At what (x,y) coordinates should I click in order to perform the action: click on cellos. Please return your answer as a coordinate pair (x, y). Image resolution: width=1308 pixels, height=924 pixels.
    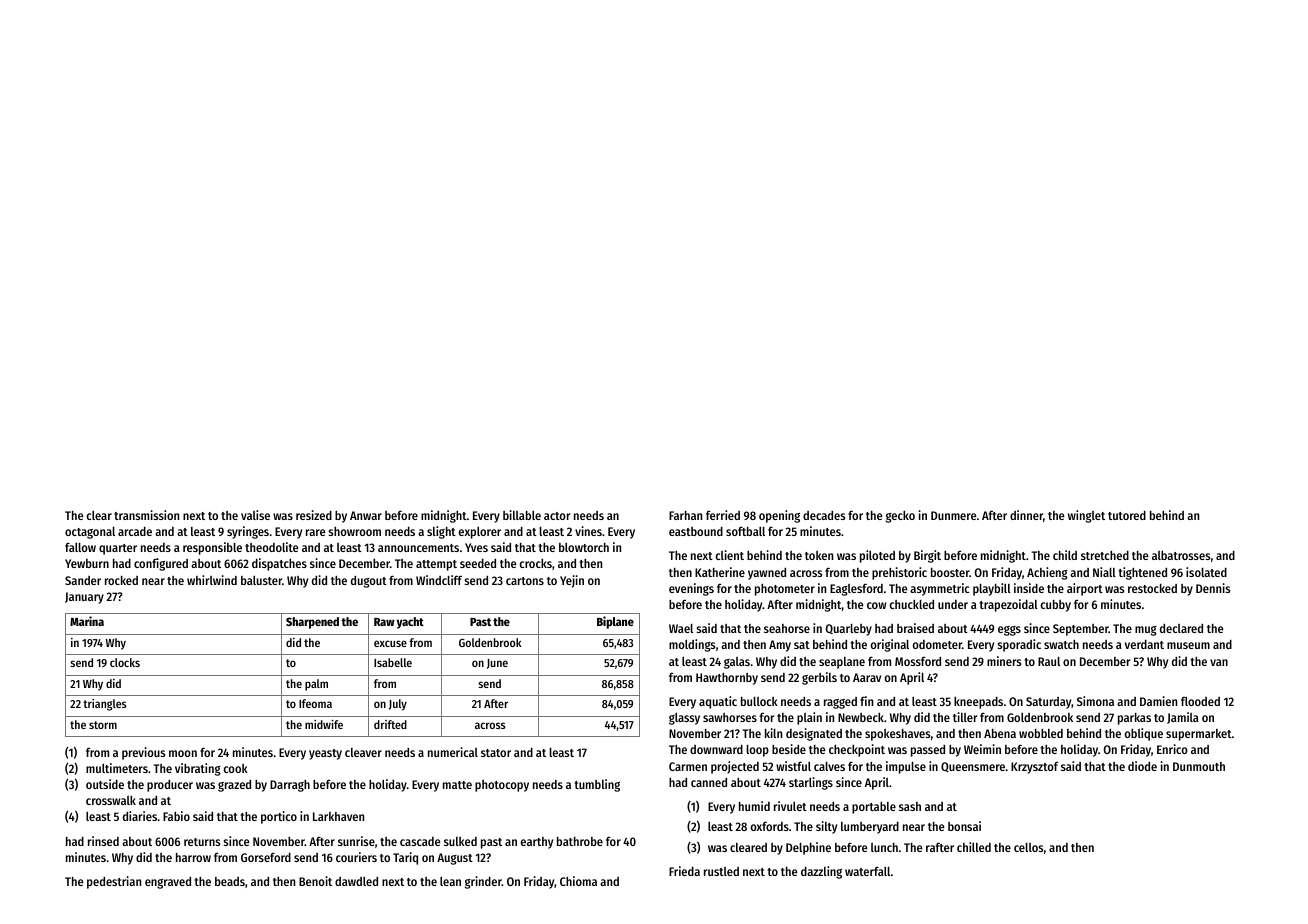
    Looking at the image, I should click on (1028, 847).
